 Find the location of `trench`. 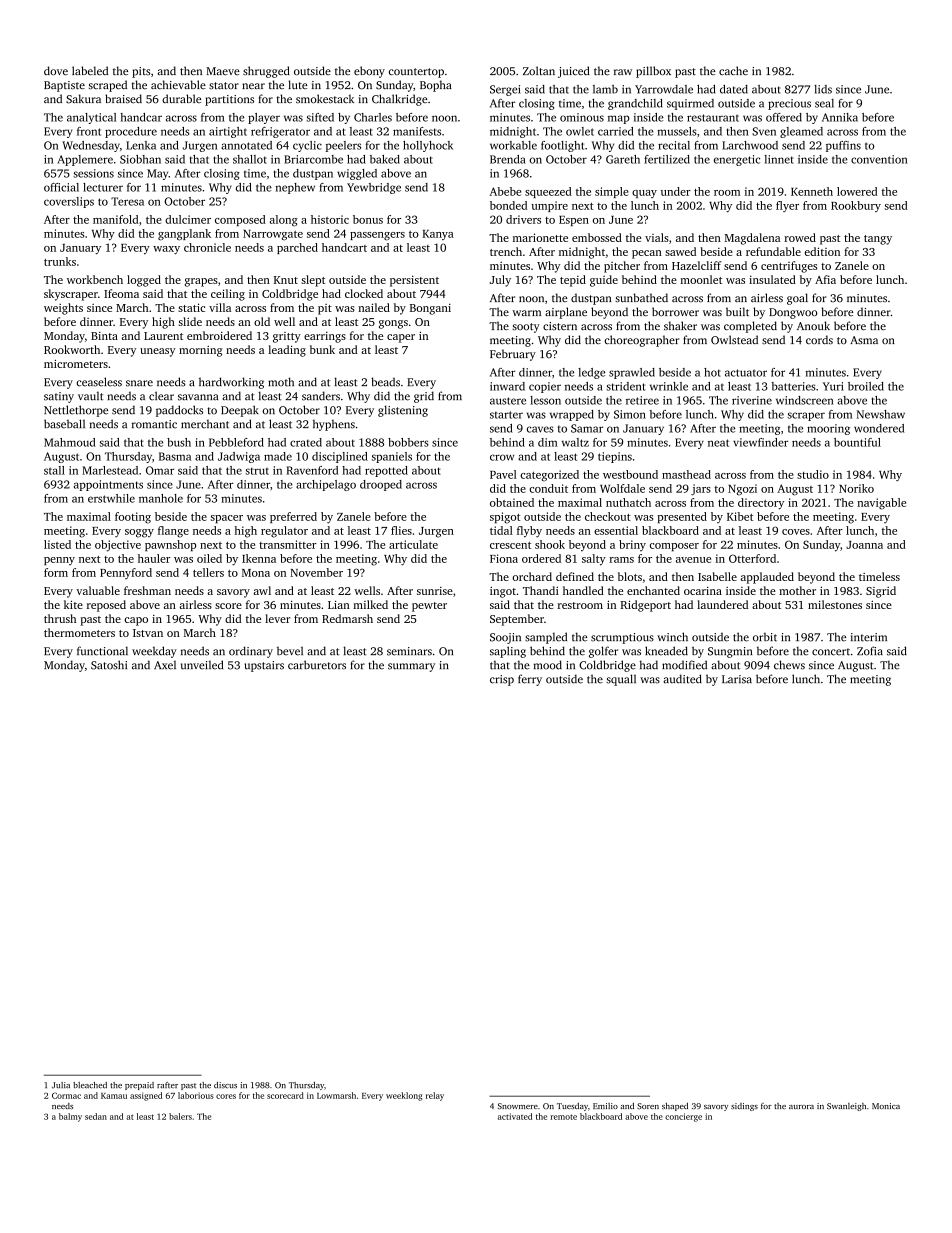

trench is located at coordinates (506, 251).
